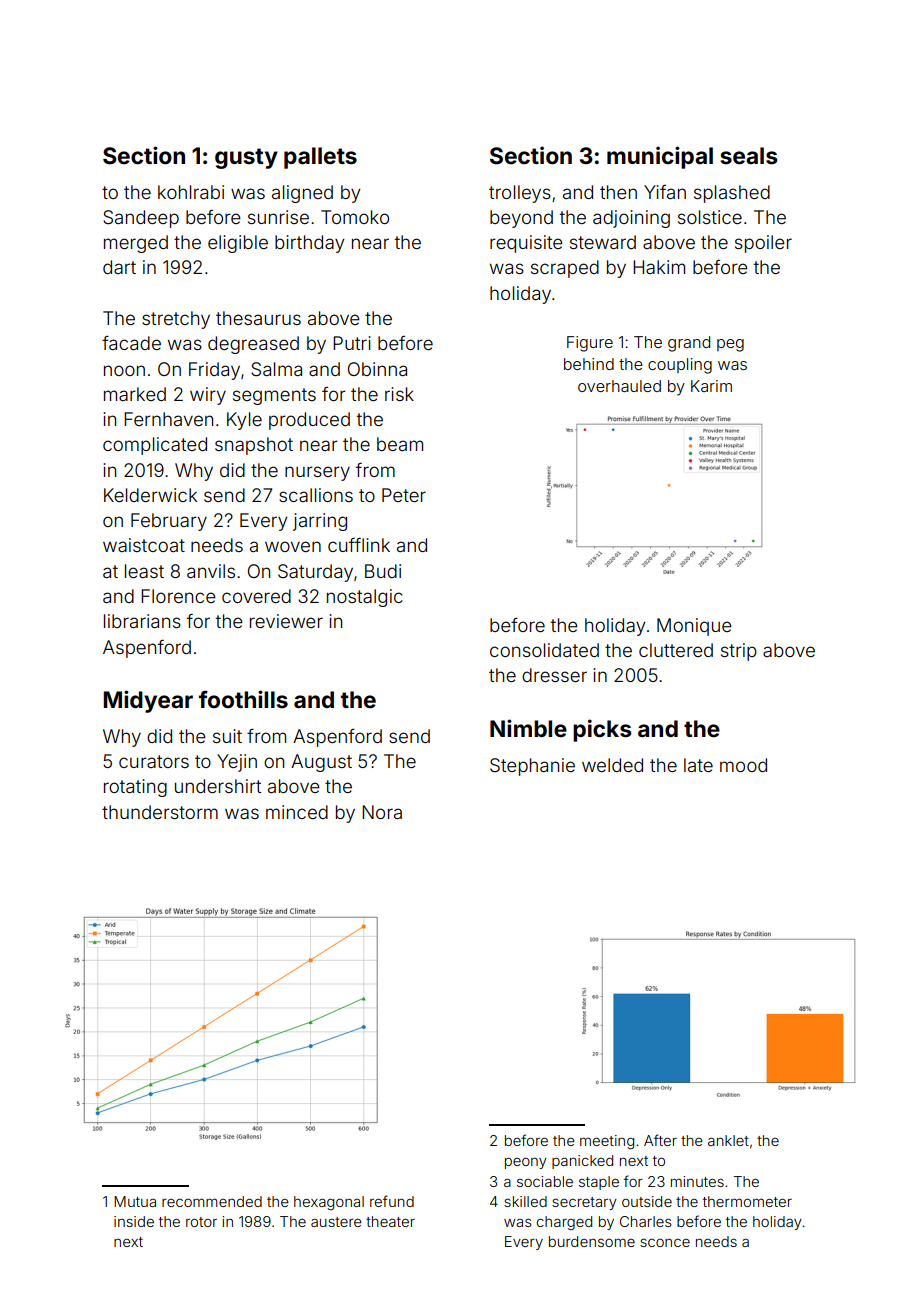 The width and height of the screenshot is (924, 1311). Describe the element at coordinates (212, 1201) in the screenshot. I see `recommended` at that location.
